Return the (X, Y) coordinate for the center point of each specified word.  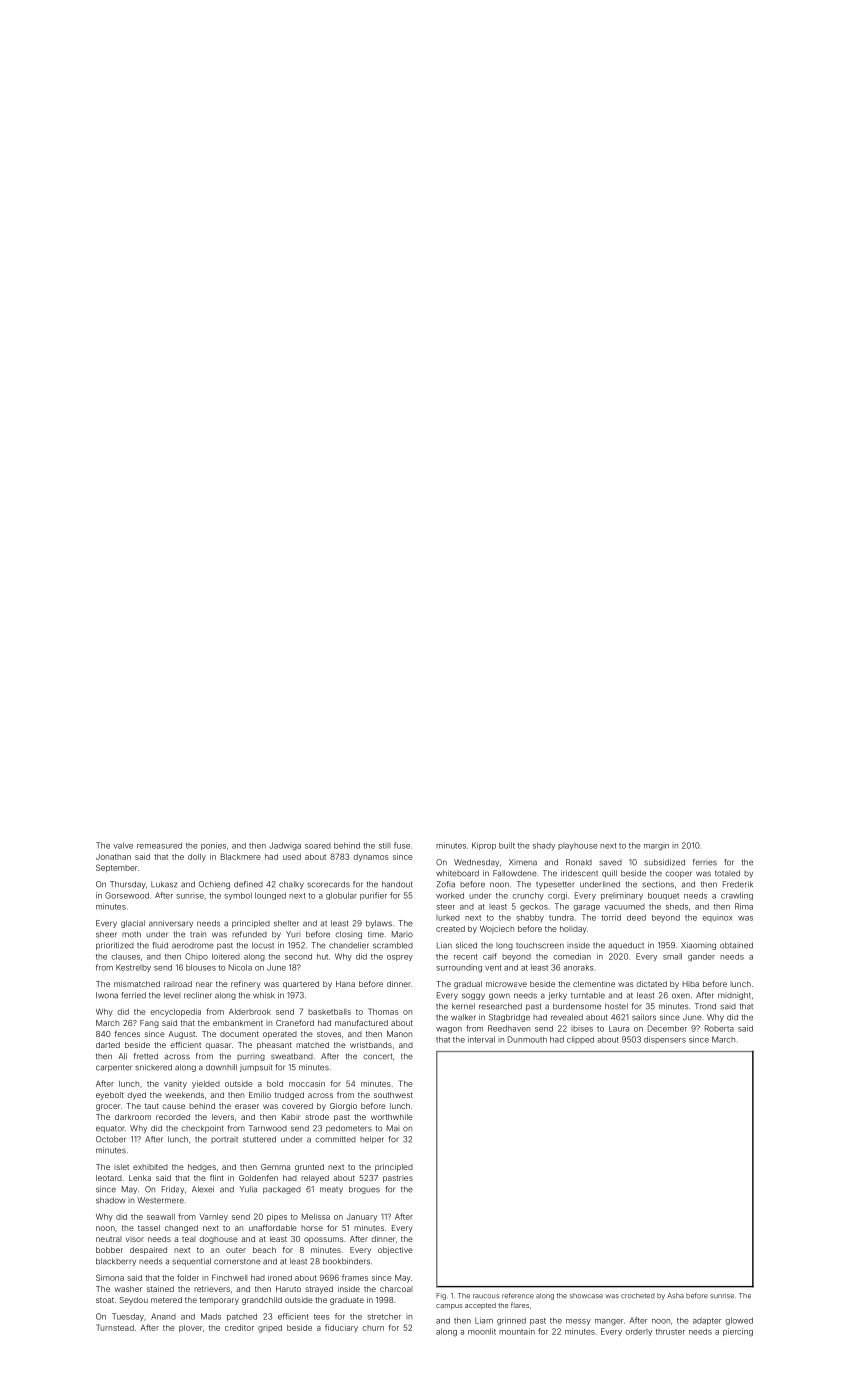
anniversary (171, 924)
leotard (109, 1178)
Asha (675, 1296)
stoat (105, 1300)
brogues (364, 1190)
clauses (125, 956)
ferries (705, 862)
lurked (448, 918)
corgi (557, 896)
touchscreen (540, 945)
